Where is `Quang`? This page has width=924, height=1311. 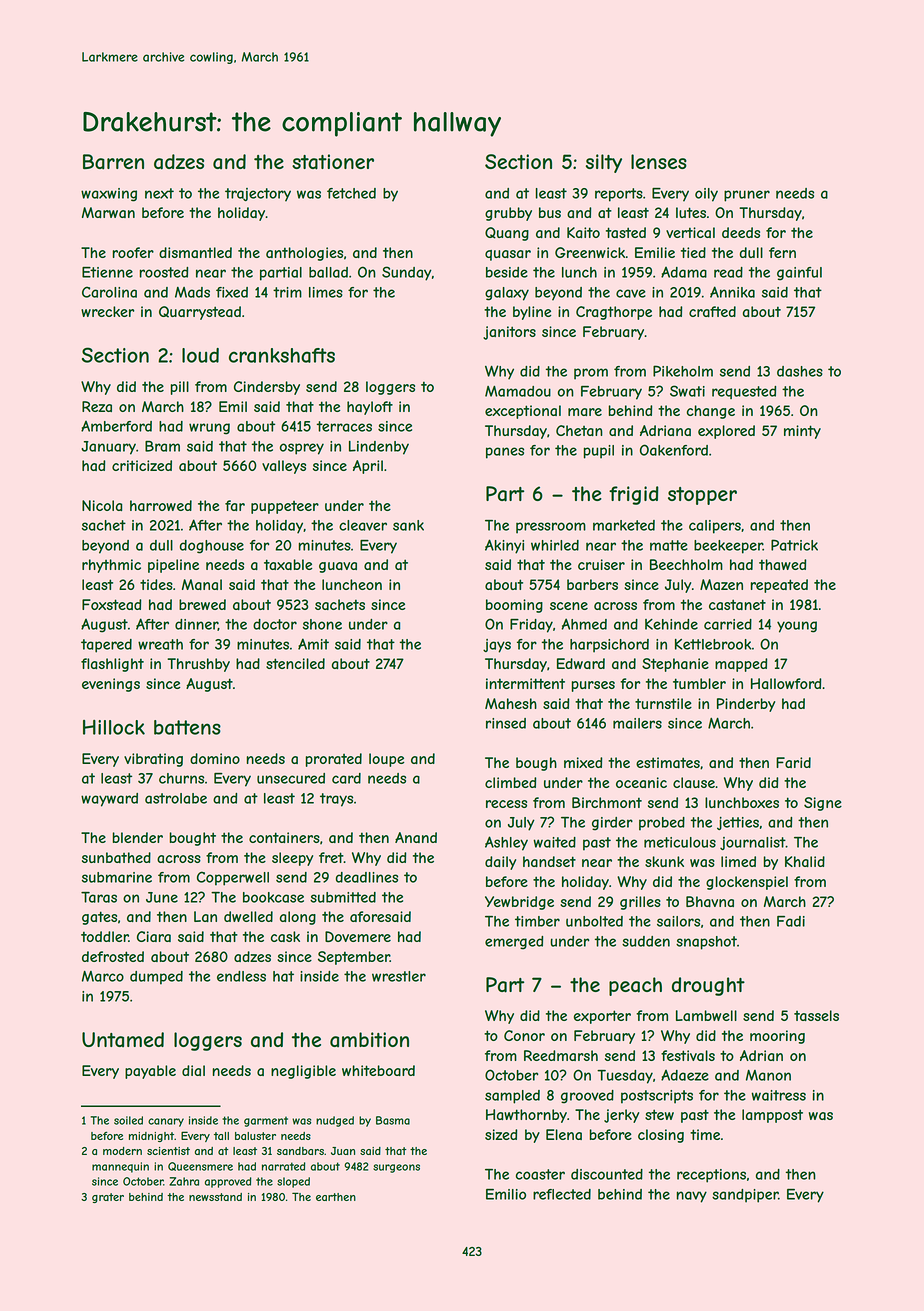 Quang is located at coordinates (507, 234).
